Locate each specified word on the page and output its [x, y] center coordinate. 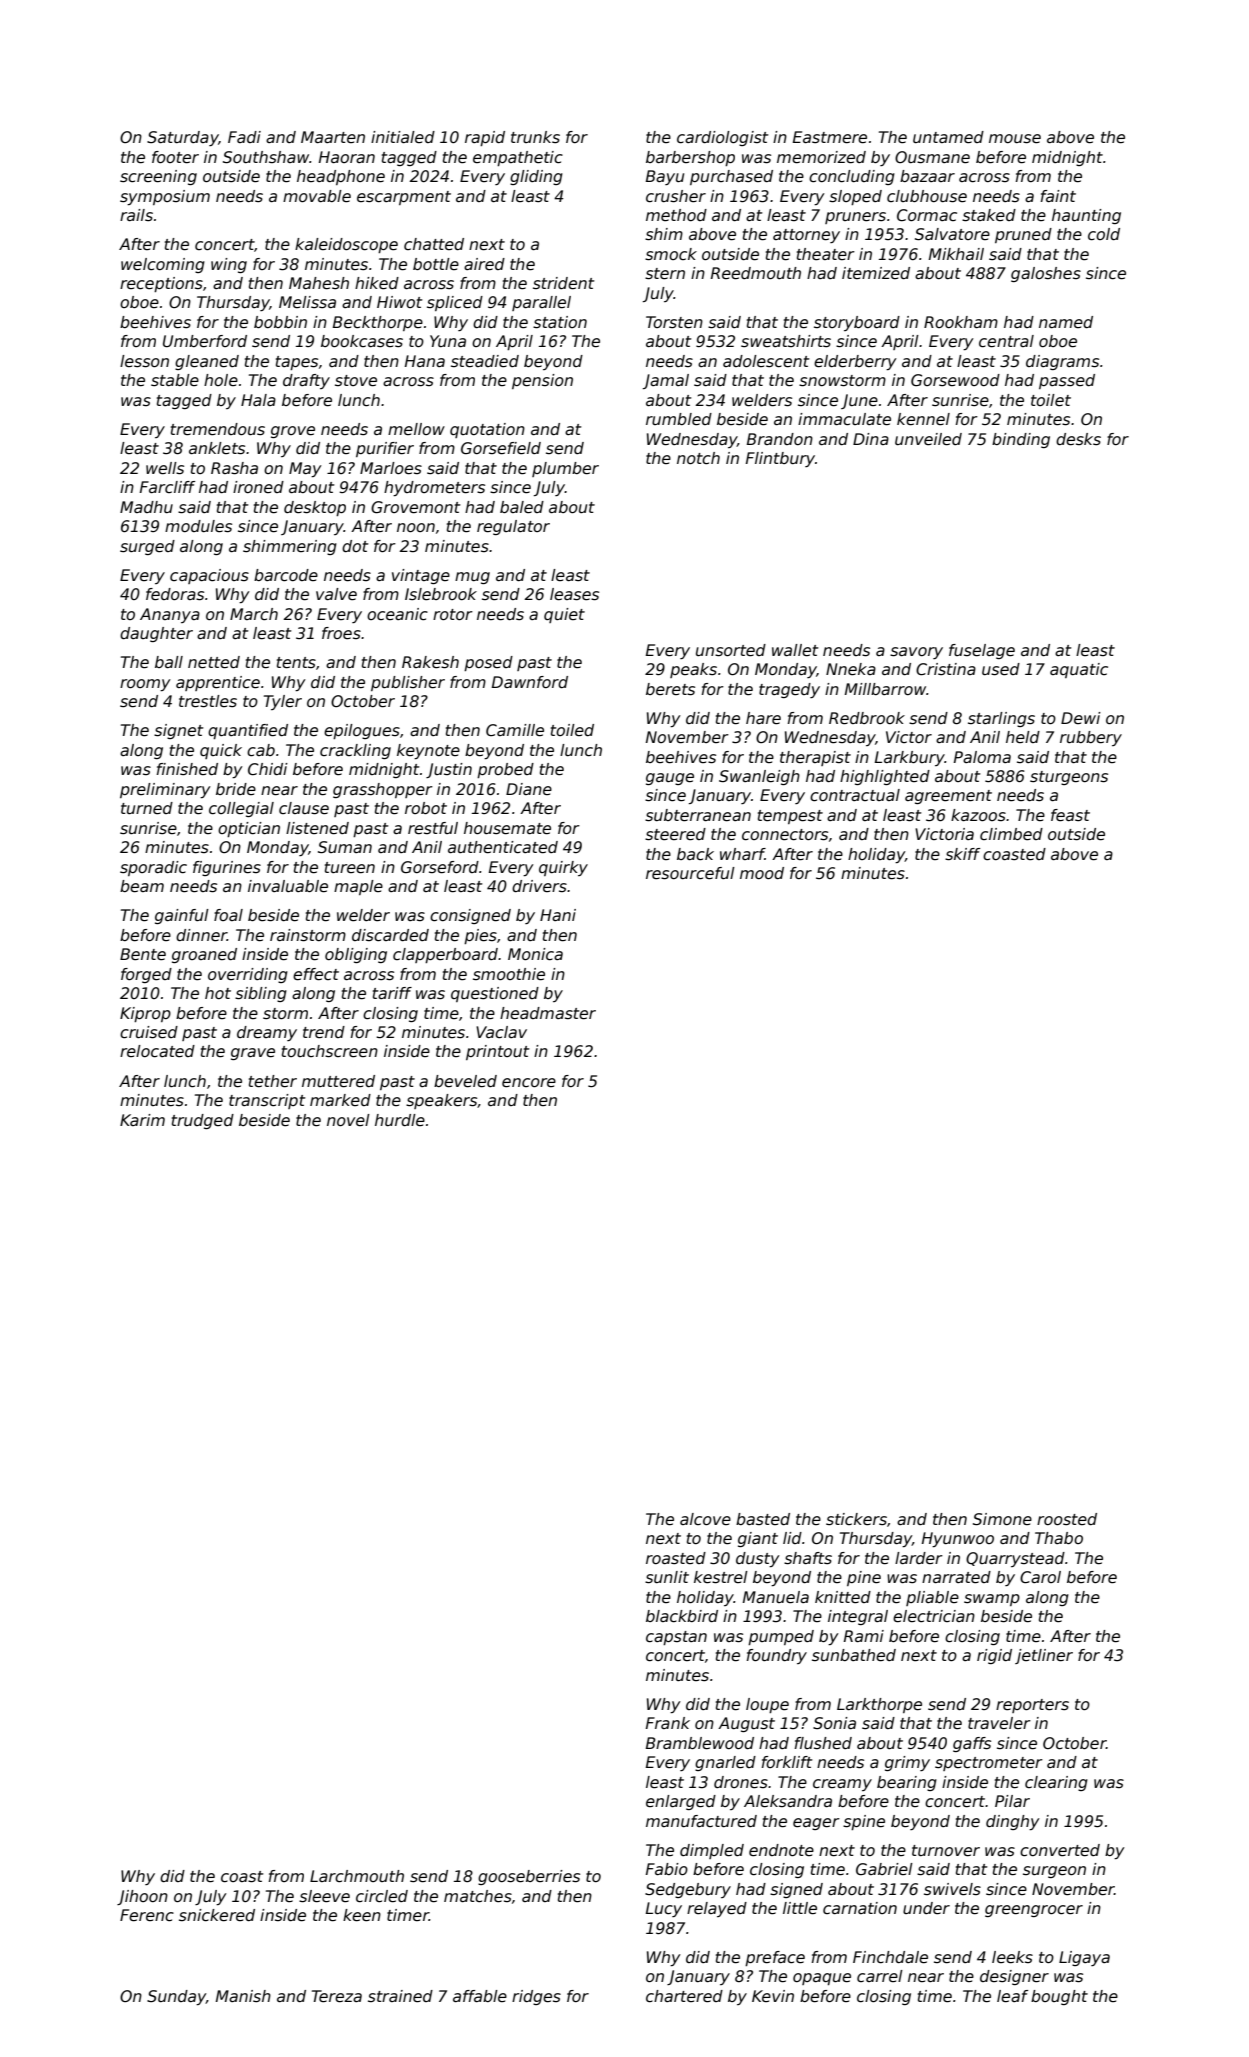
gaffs [972, 1744]
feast [1070, 815]
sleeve [324, 1896]
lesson [144, 361]
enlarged [681, 1802]
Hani [558, 915]
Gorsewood [955, 380]
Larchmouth [357, 1876]
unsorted [731, 650]
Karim [142, 1120]
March [254, 614]
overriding [248, 975]
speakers [441, 1101]
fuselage [982, 651]
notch [698, 458]
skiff [962, 854]
